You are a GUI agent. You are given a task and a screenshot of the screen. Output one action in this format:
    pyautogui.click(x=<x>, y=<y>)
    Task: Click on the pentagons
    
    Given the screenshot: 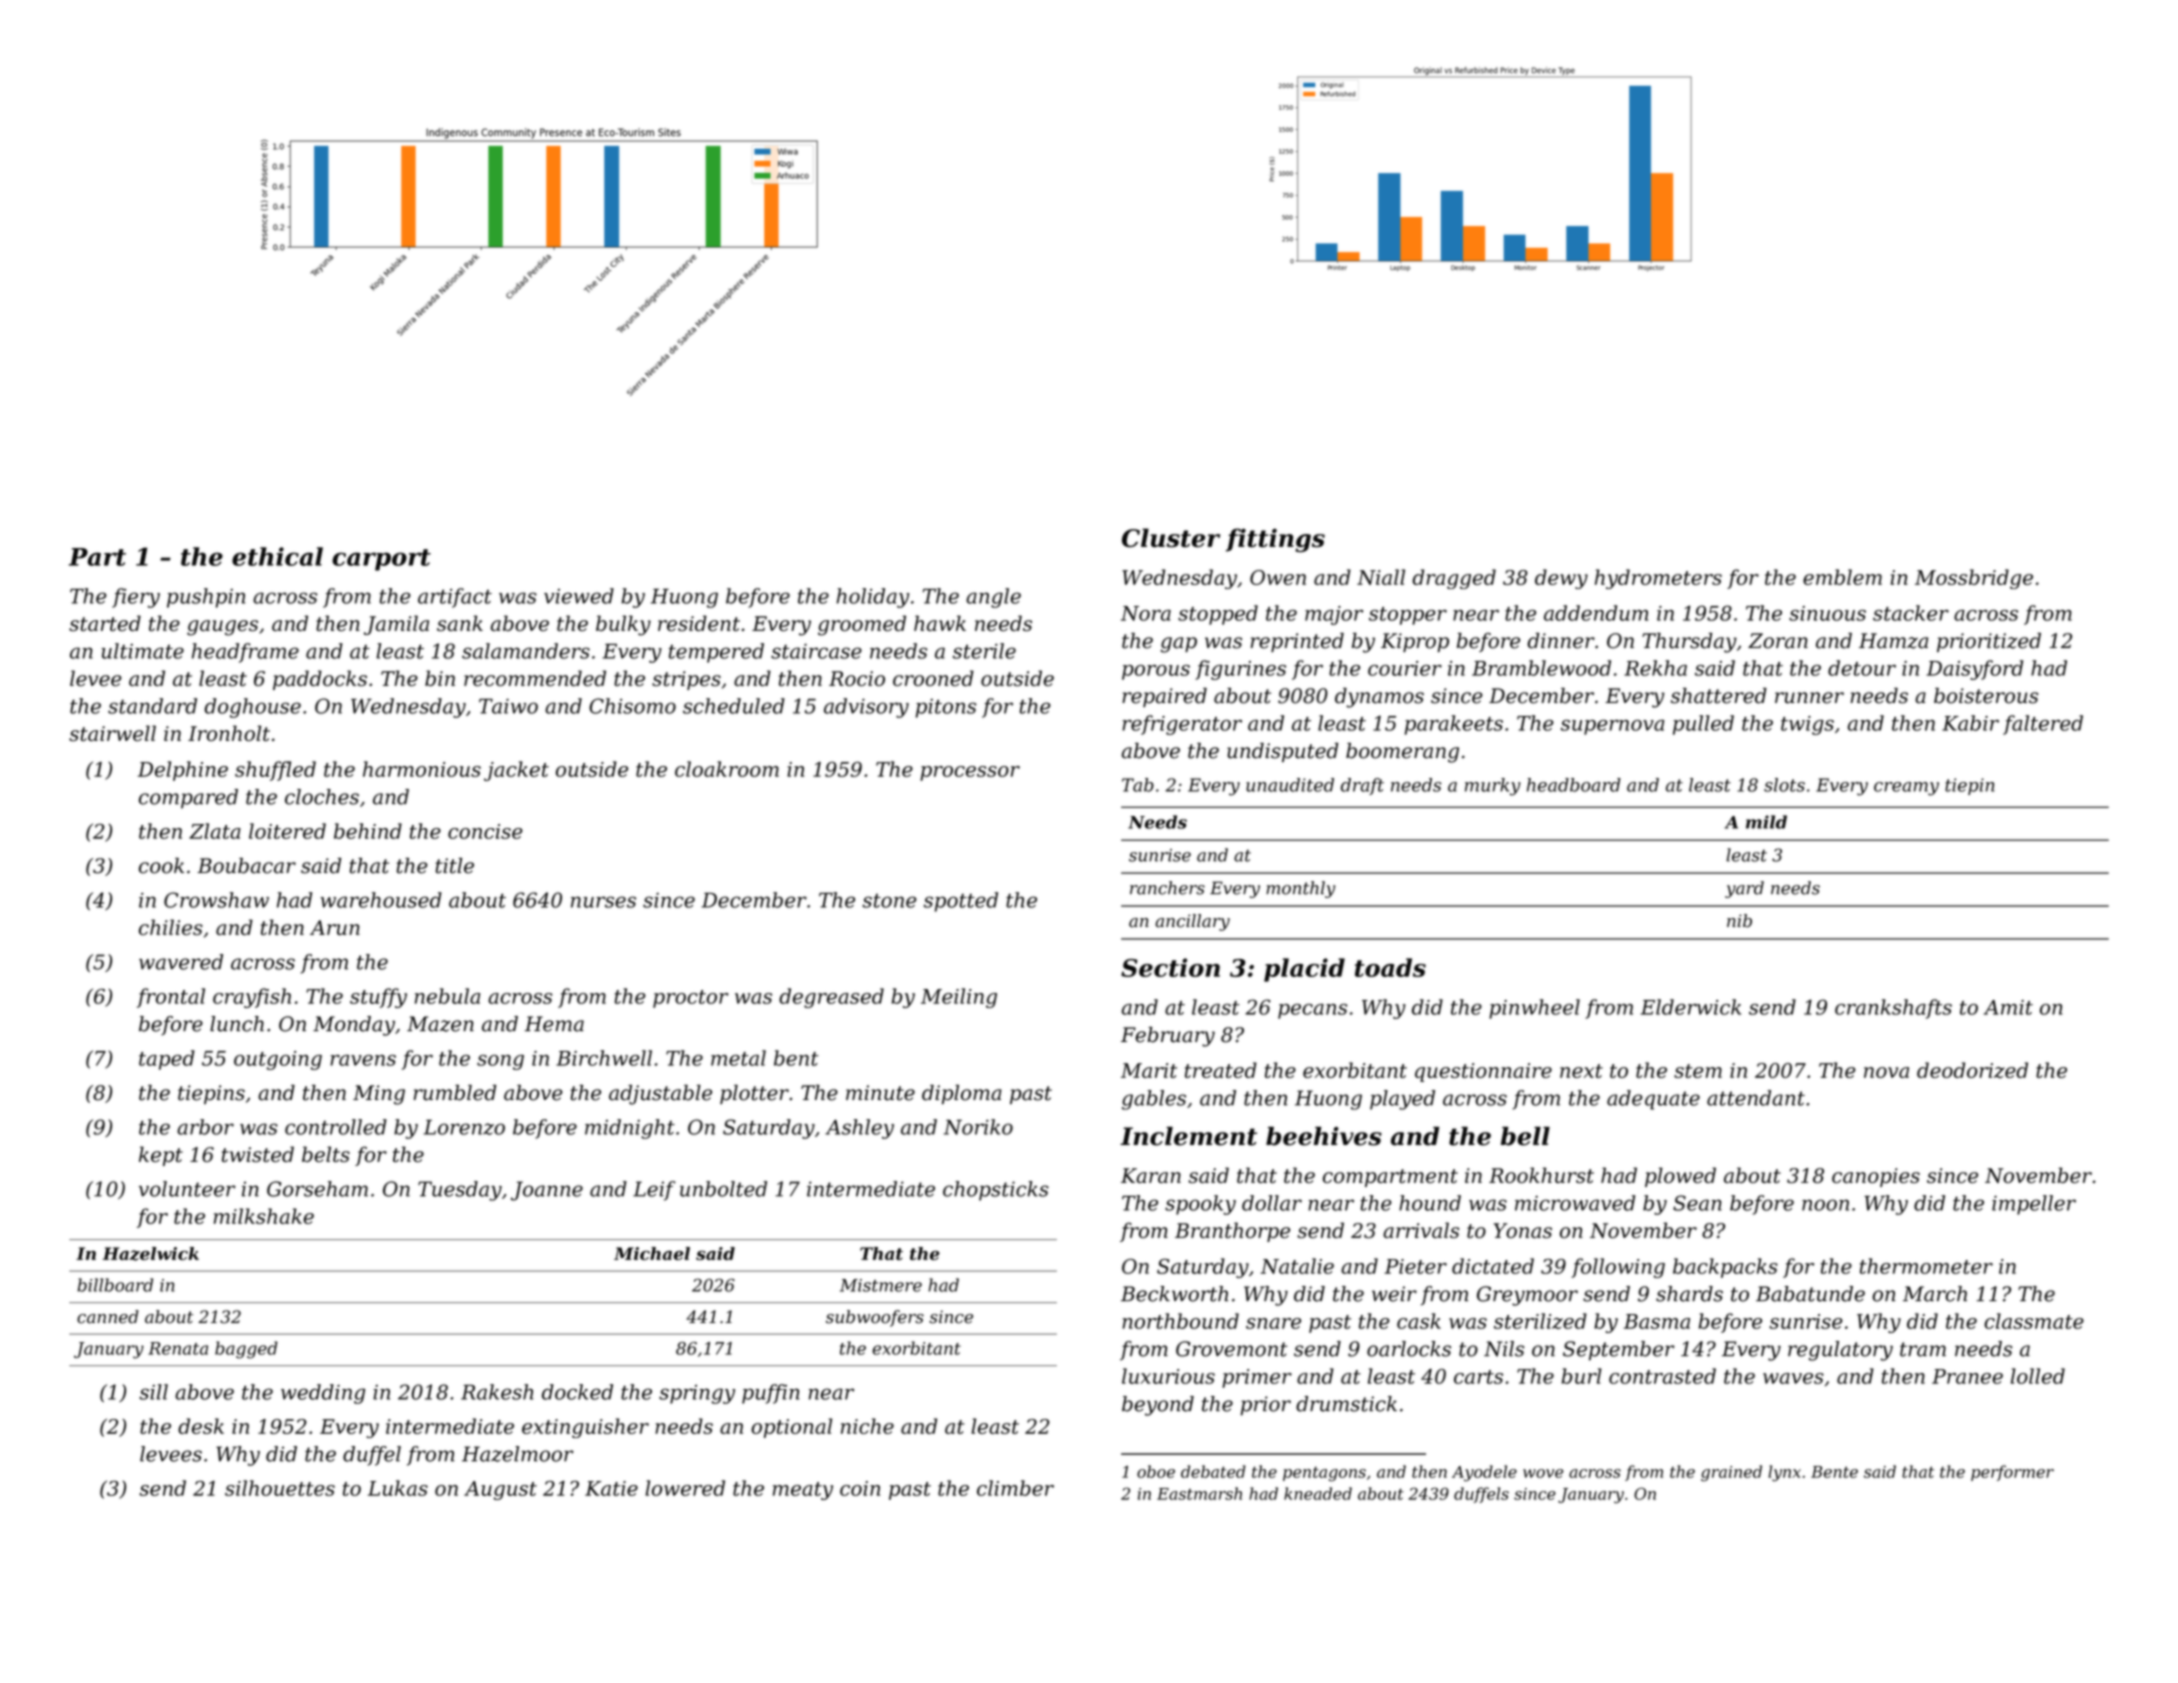 What is the action you would take?
    pyautogui.click(x=1324, y=1474)
